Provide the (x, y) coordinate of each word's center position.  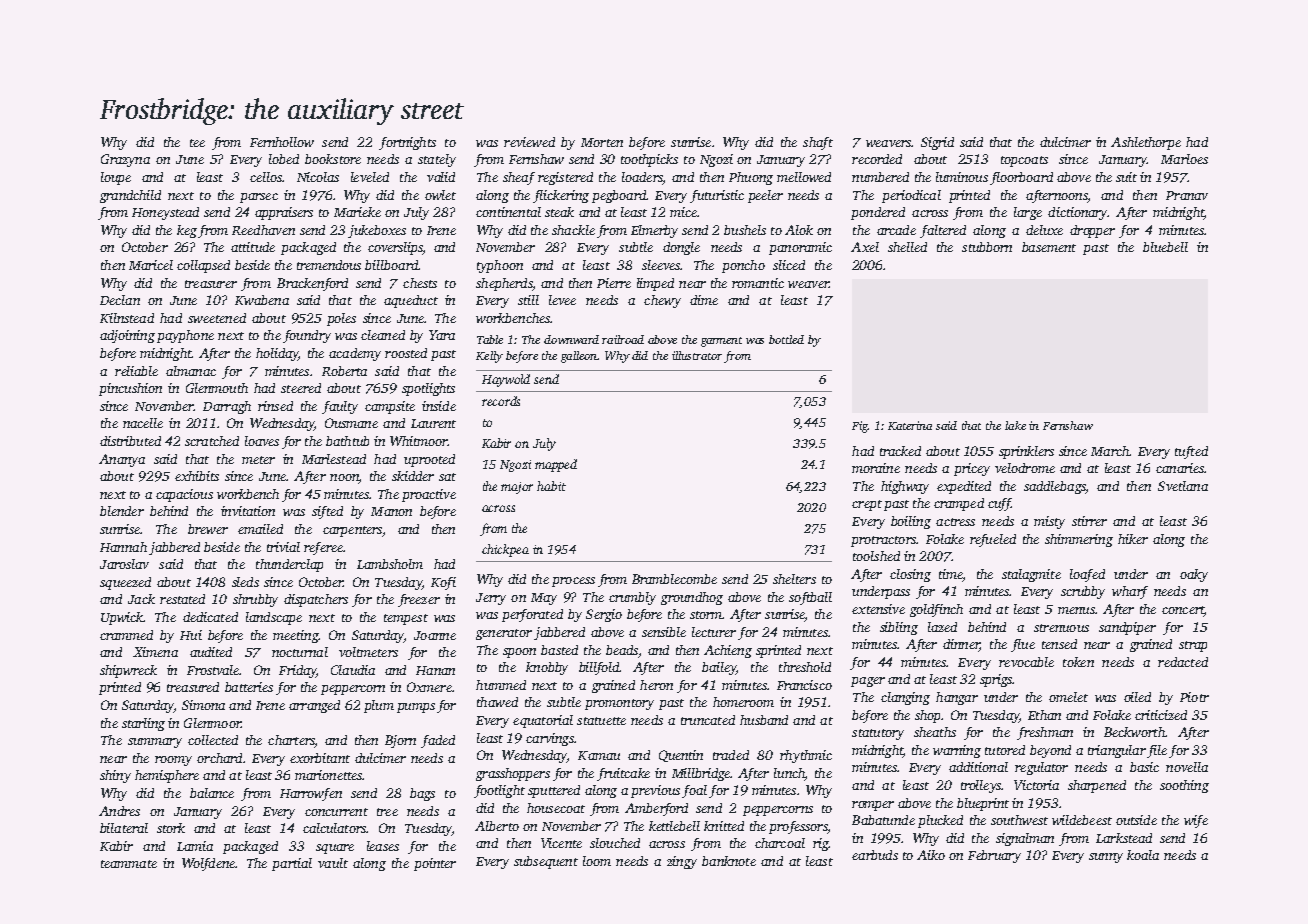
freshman (1045, 733)
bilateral (124, 828)
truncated (708, 720)
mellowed (804, 177)
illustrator (697, 355)
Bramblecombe (674, 579)
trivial (283, 547)
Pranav (1187, 195)
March (1110, 451)
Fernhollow (282, 142)
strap (1193, 646)
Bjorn (400, 741)
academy (355, 354)
